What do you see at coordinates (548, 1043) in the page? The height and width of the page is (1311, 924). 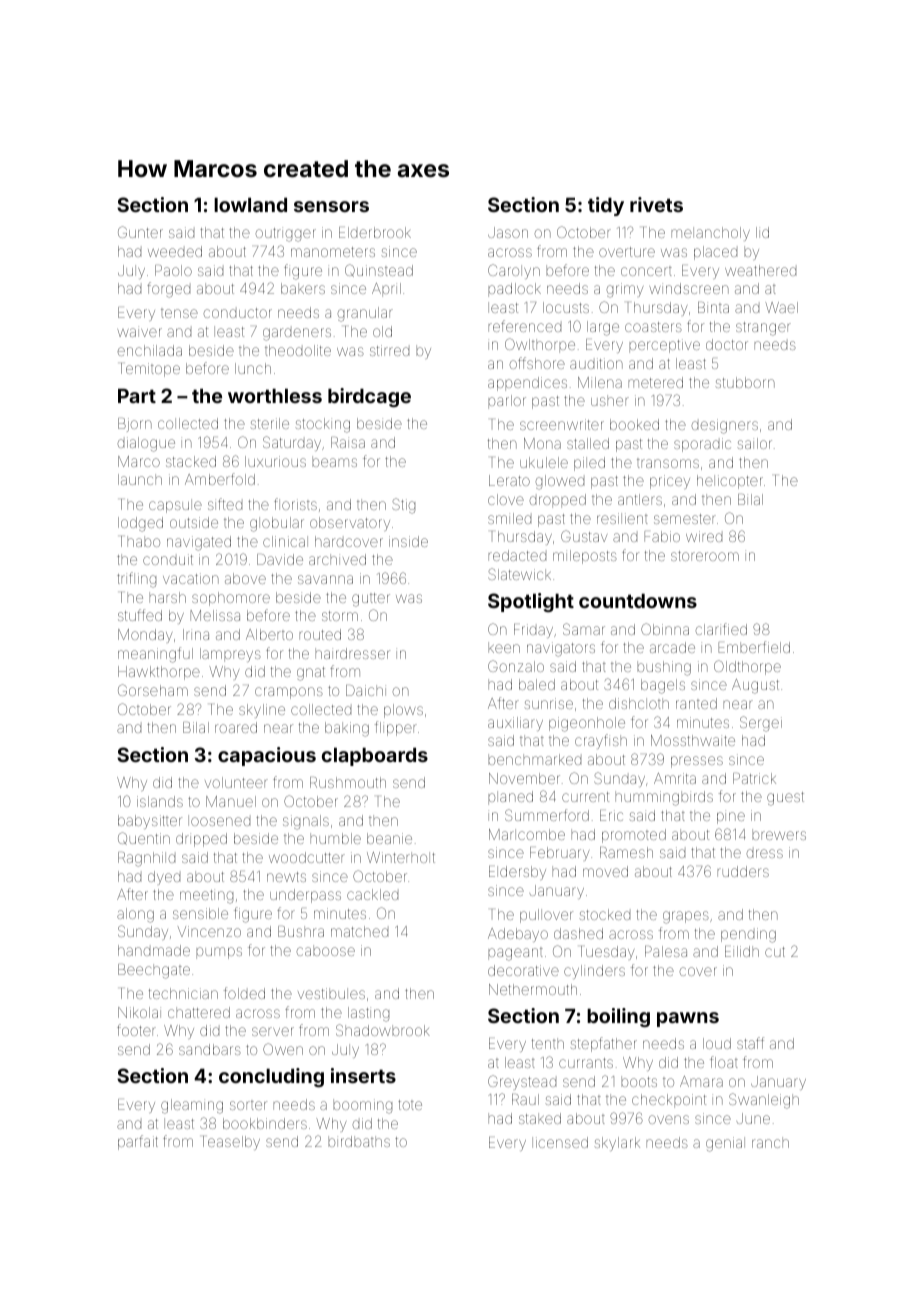 I see `tenth` at bounding box center [548, 1043].
